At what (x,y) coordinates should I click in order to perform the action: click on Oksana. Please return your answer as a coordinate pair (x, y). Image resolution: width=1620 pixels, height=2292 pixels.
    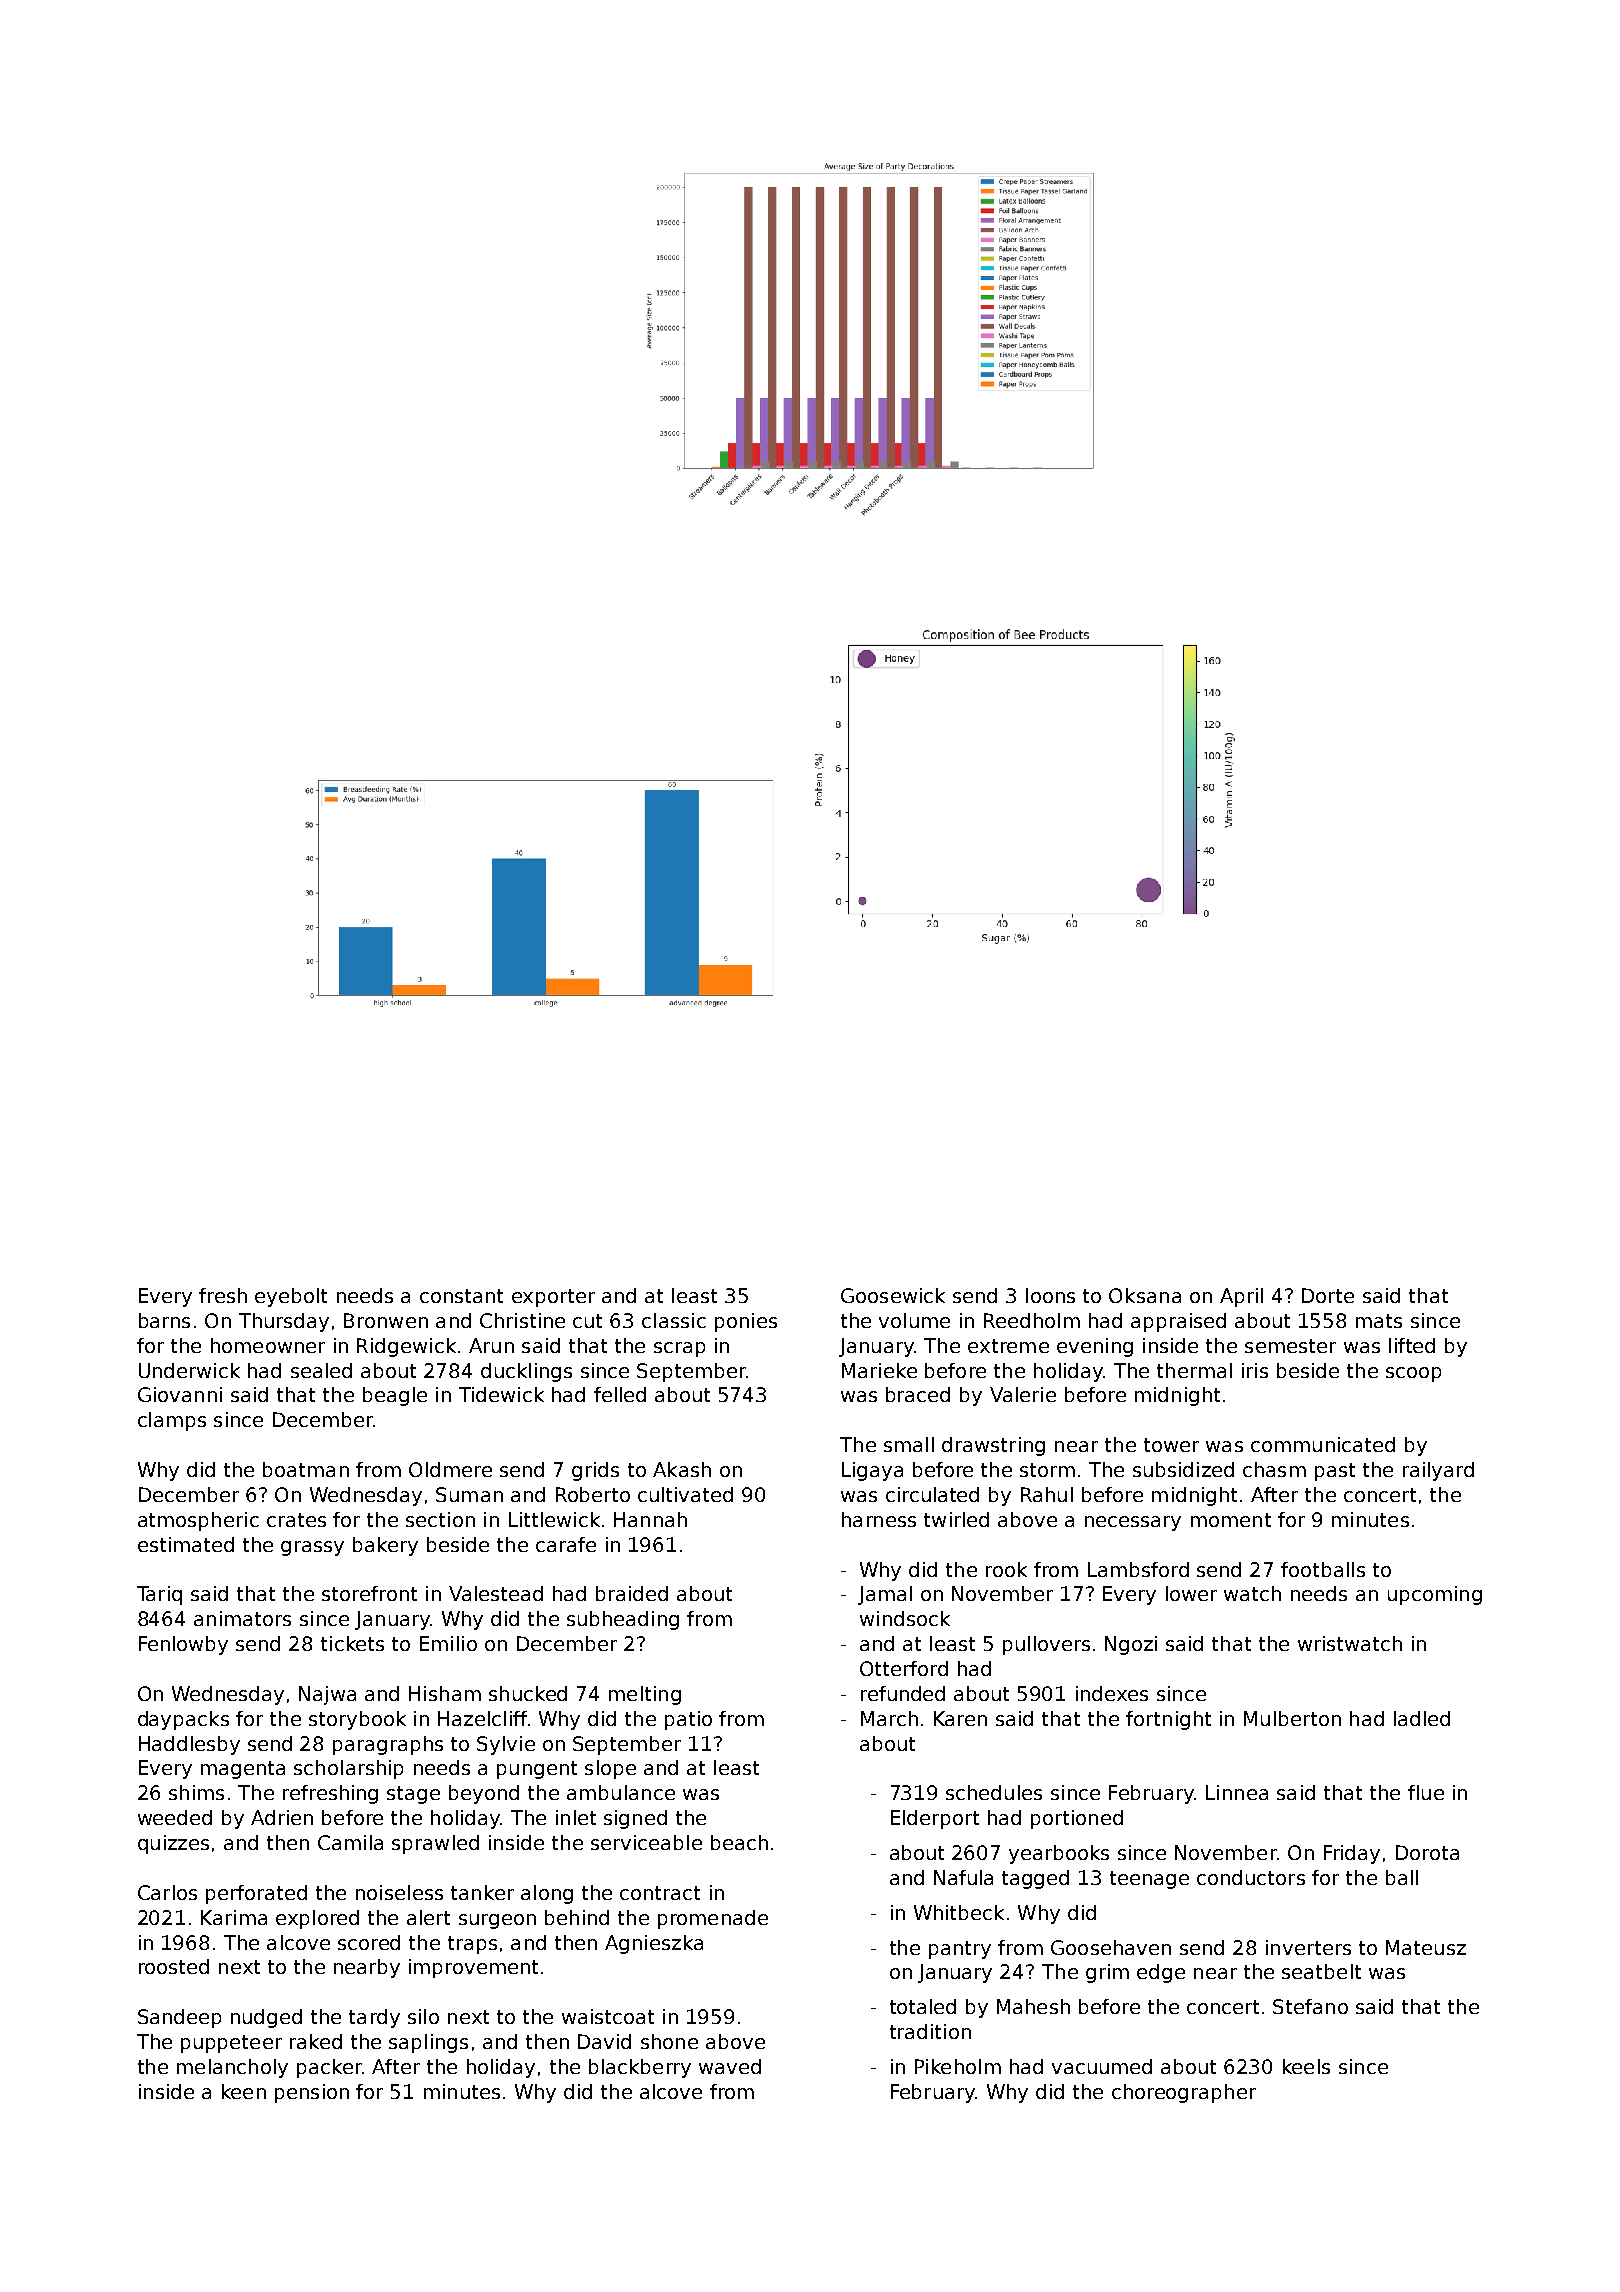
    Looking at the image, I should click on (1145, 1295).
